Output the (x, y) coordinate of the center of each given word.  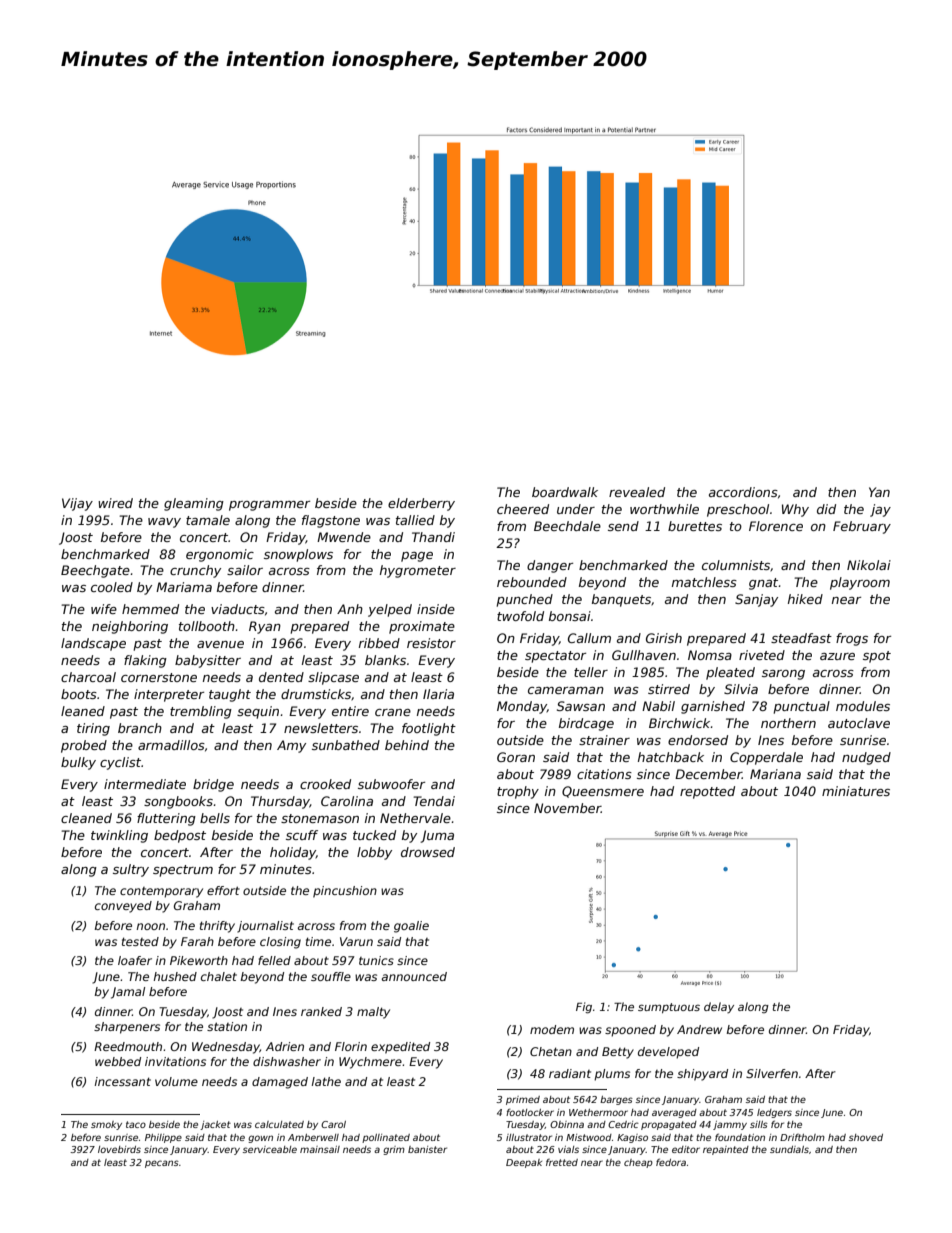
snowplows (298, 555)
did (826, 509)
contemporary (161, 892)
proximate (422, 627)
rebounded (532, 582)
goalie (411, 927)
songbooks (178, 802)
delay (719, 1007)
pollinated (386, 1138)
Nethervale (415, 818)
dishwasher (287, 1061)
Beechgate (95, 571)
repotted (707, 792)
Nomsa (710, 655)
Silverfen (772, 1073)
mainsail (320, 1149)
